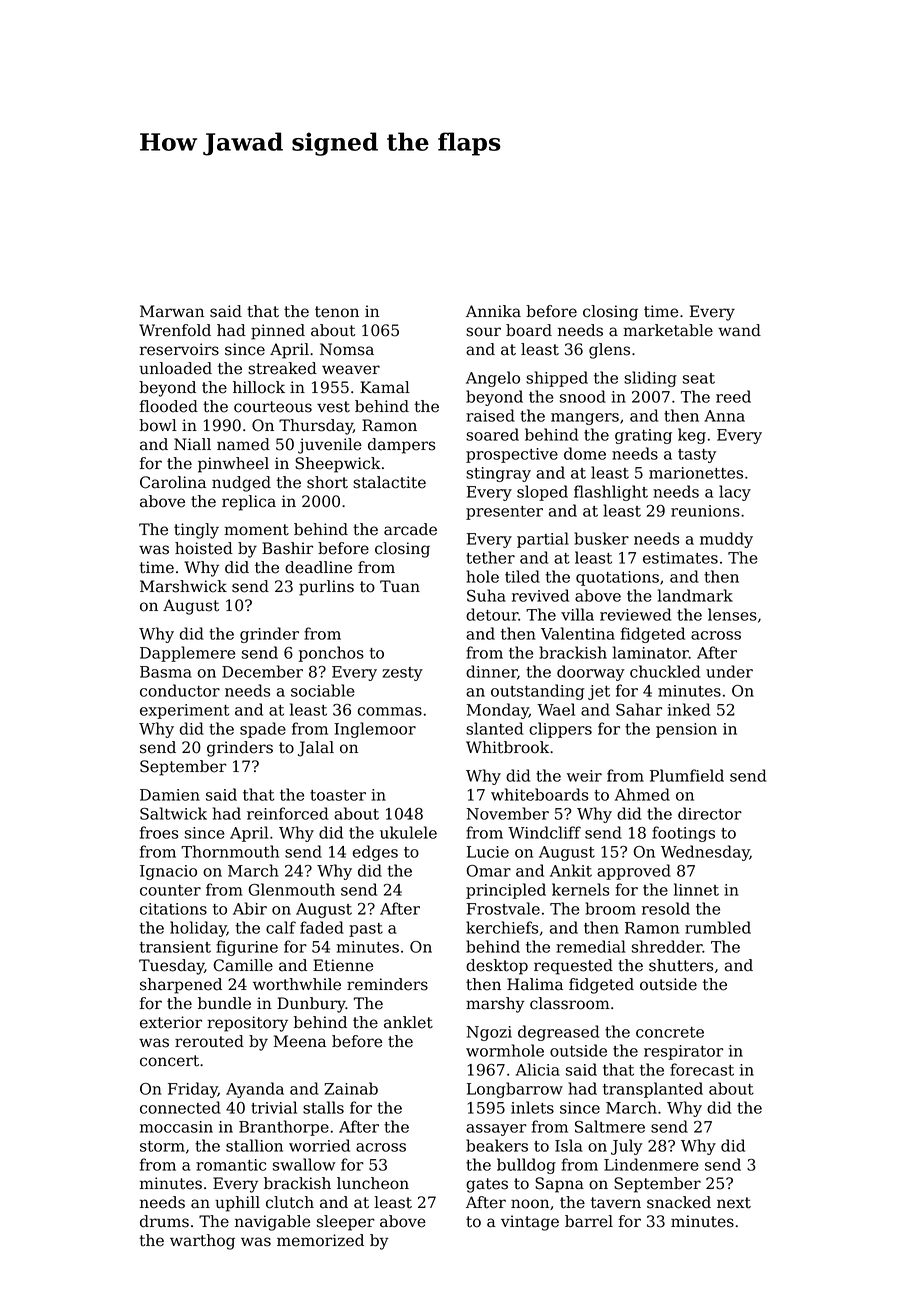 The width and height of the page is (908, 1316). What do you see at coordinates (338, 465) in the page?
I see `Sheepwick` at bounding box center [338, 465].
